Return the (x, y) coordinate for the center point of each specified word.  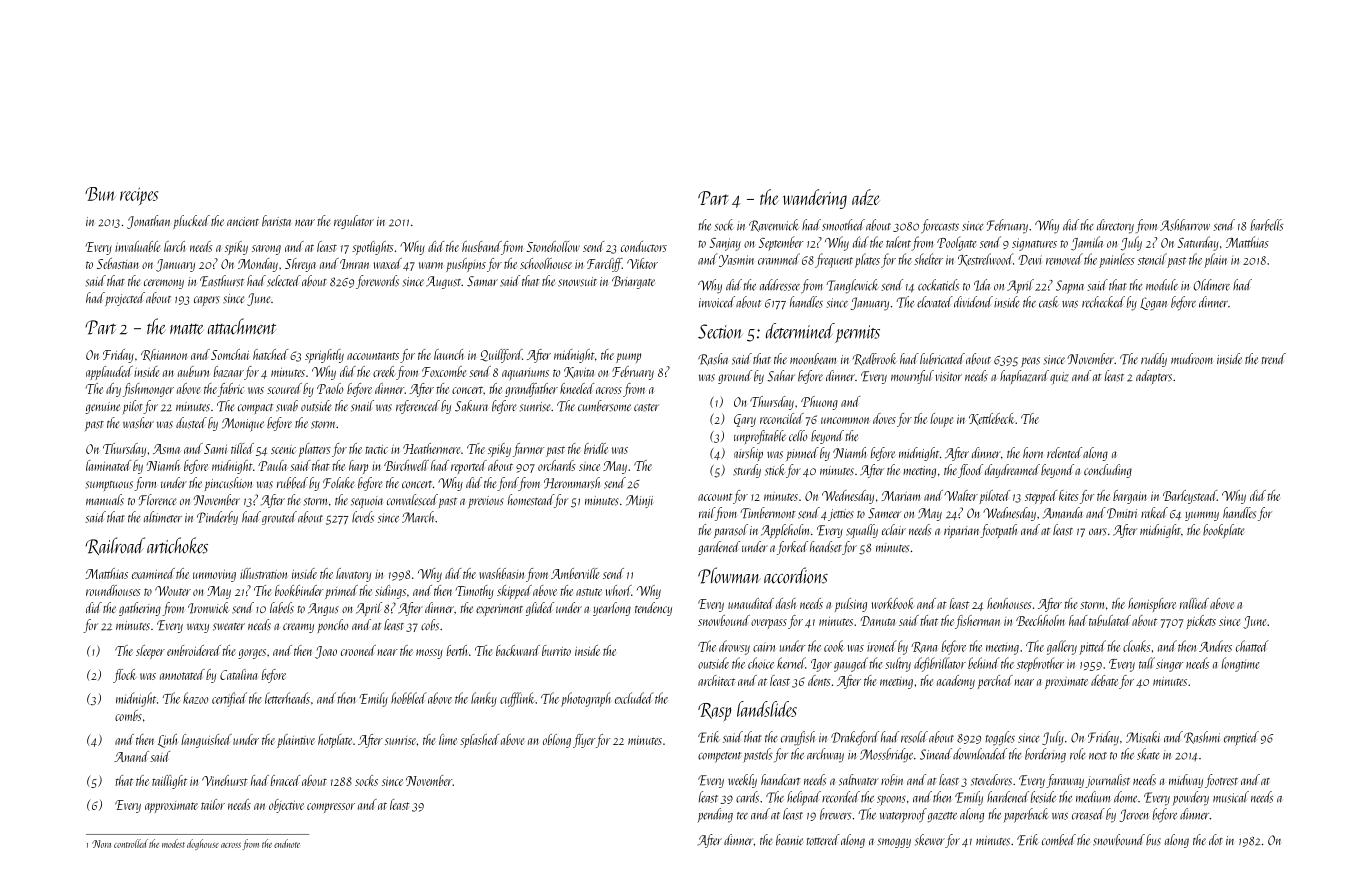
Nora (101, 844)
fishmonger (148, 390)
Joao (326, 652)
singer (1170, 665)
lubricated (942, 358)
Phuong (819, 403)
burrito (556, 650)
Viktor (642, 263)
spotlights (373, 248)
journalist (1107, 781)
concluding (1108, 471)
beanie (789, 840)
